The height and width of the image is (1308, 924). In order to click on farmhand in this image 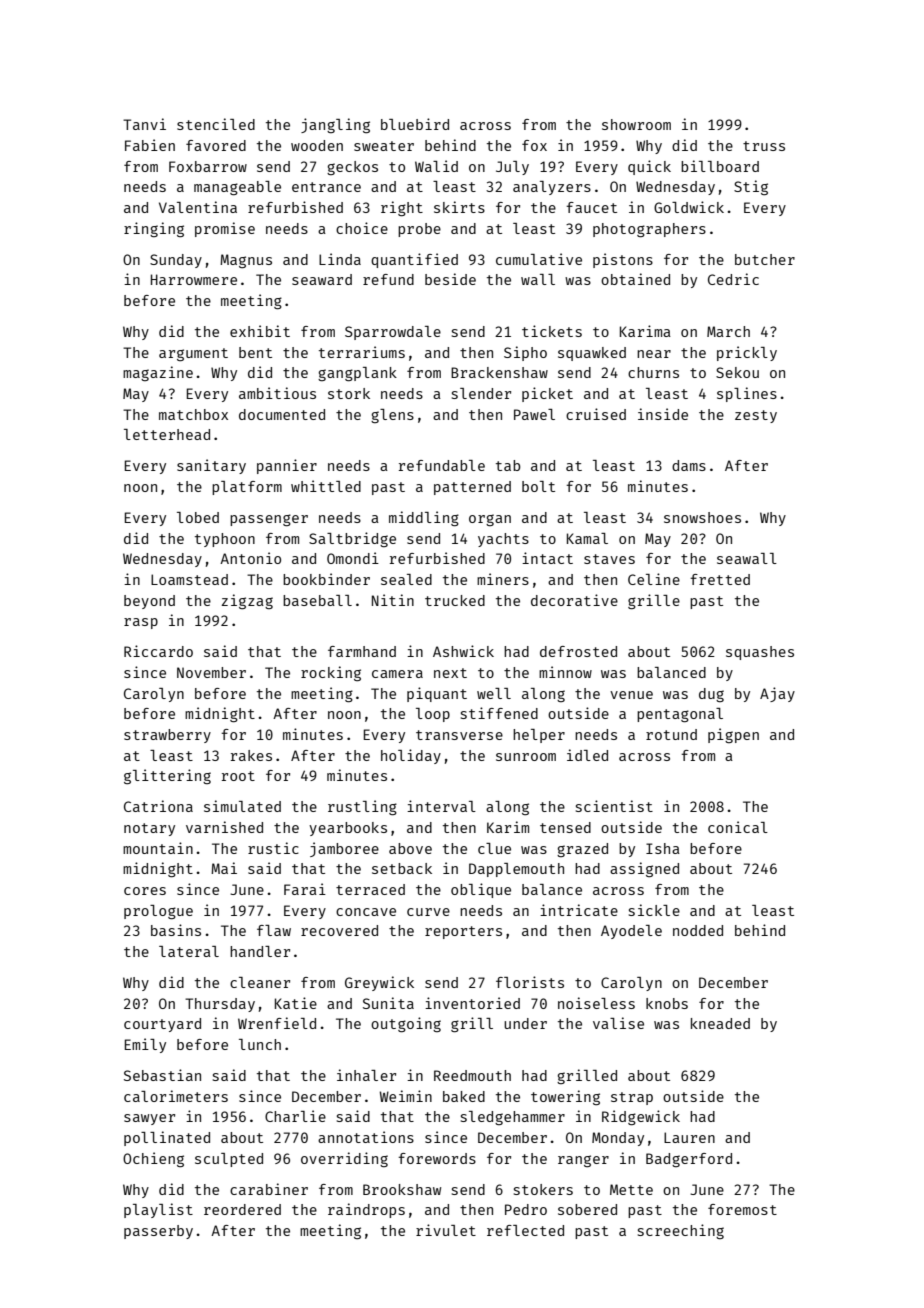, I will do `click(362, 651)`.
